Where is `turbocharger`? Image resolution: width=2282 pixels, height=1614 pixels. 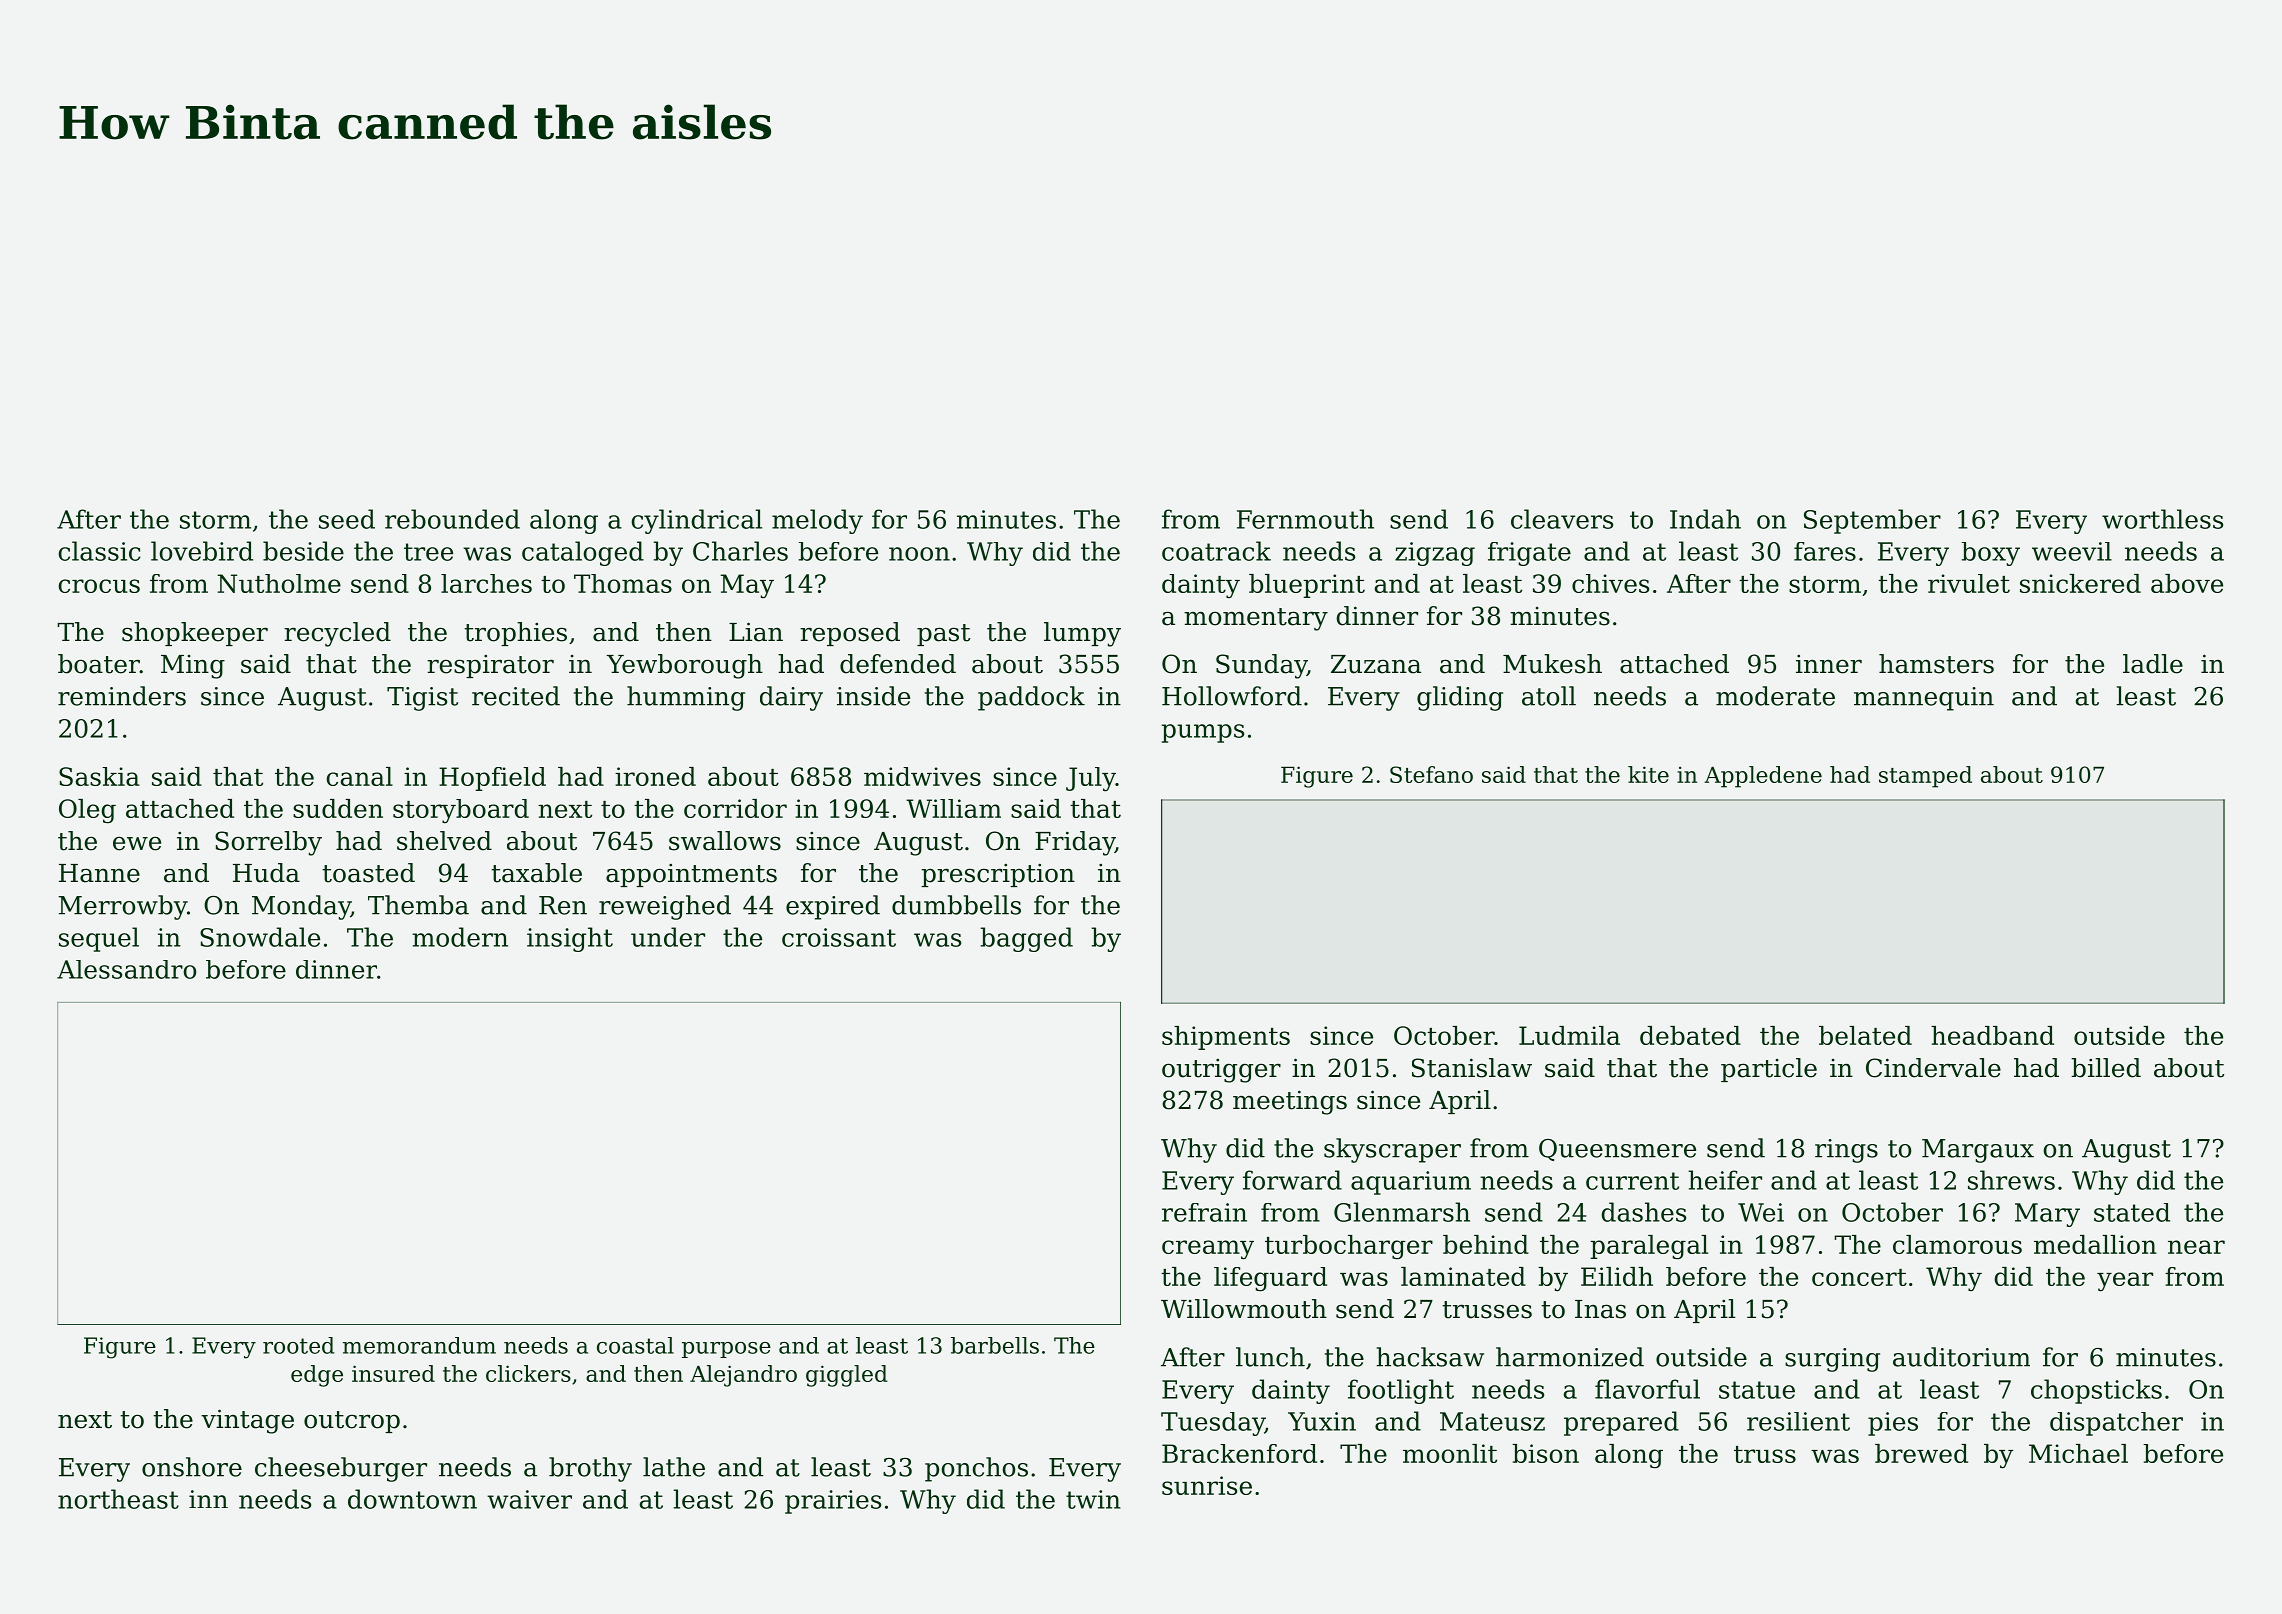 turbocharger is located at coordinates (1349, 1247).
